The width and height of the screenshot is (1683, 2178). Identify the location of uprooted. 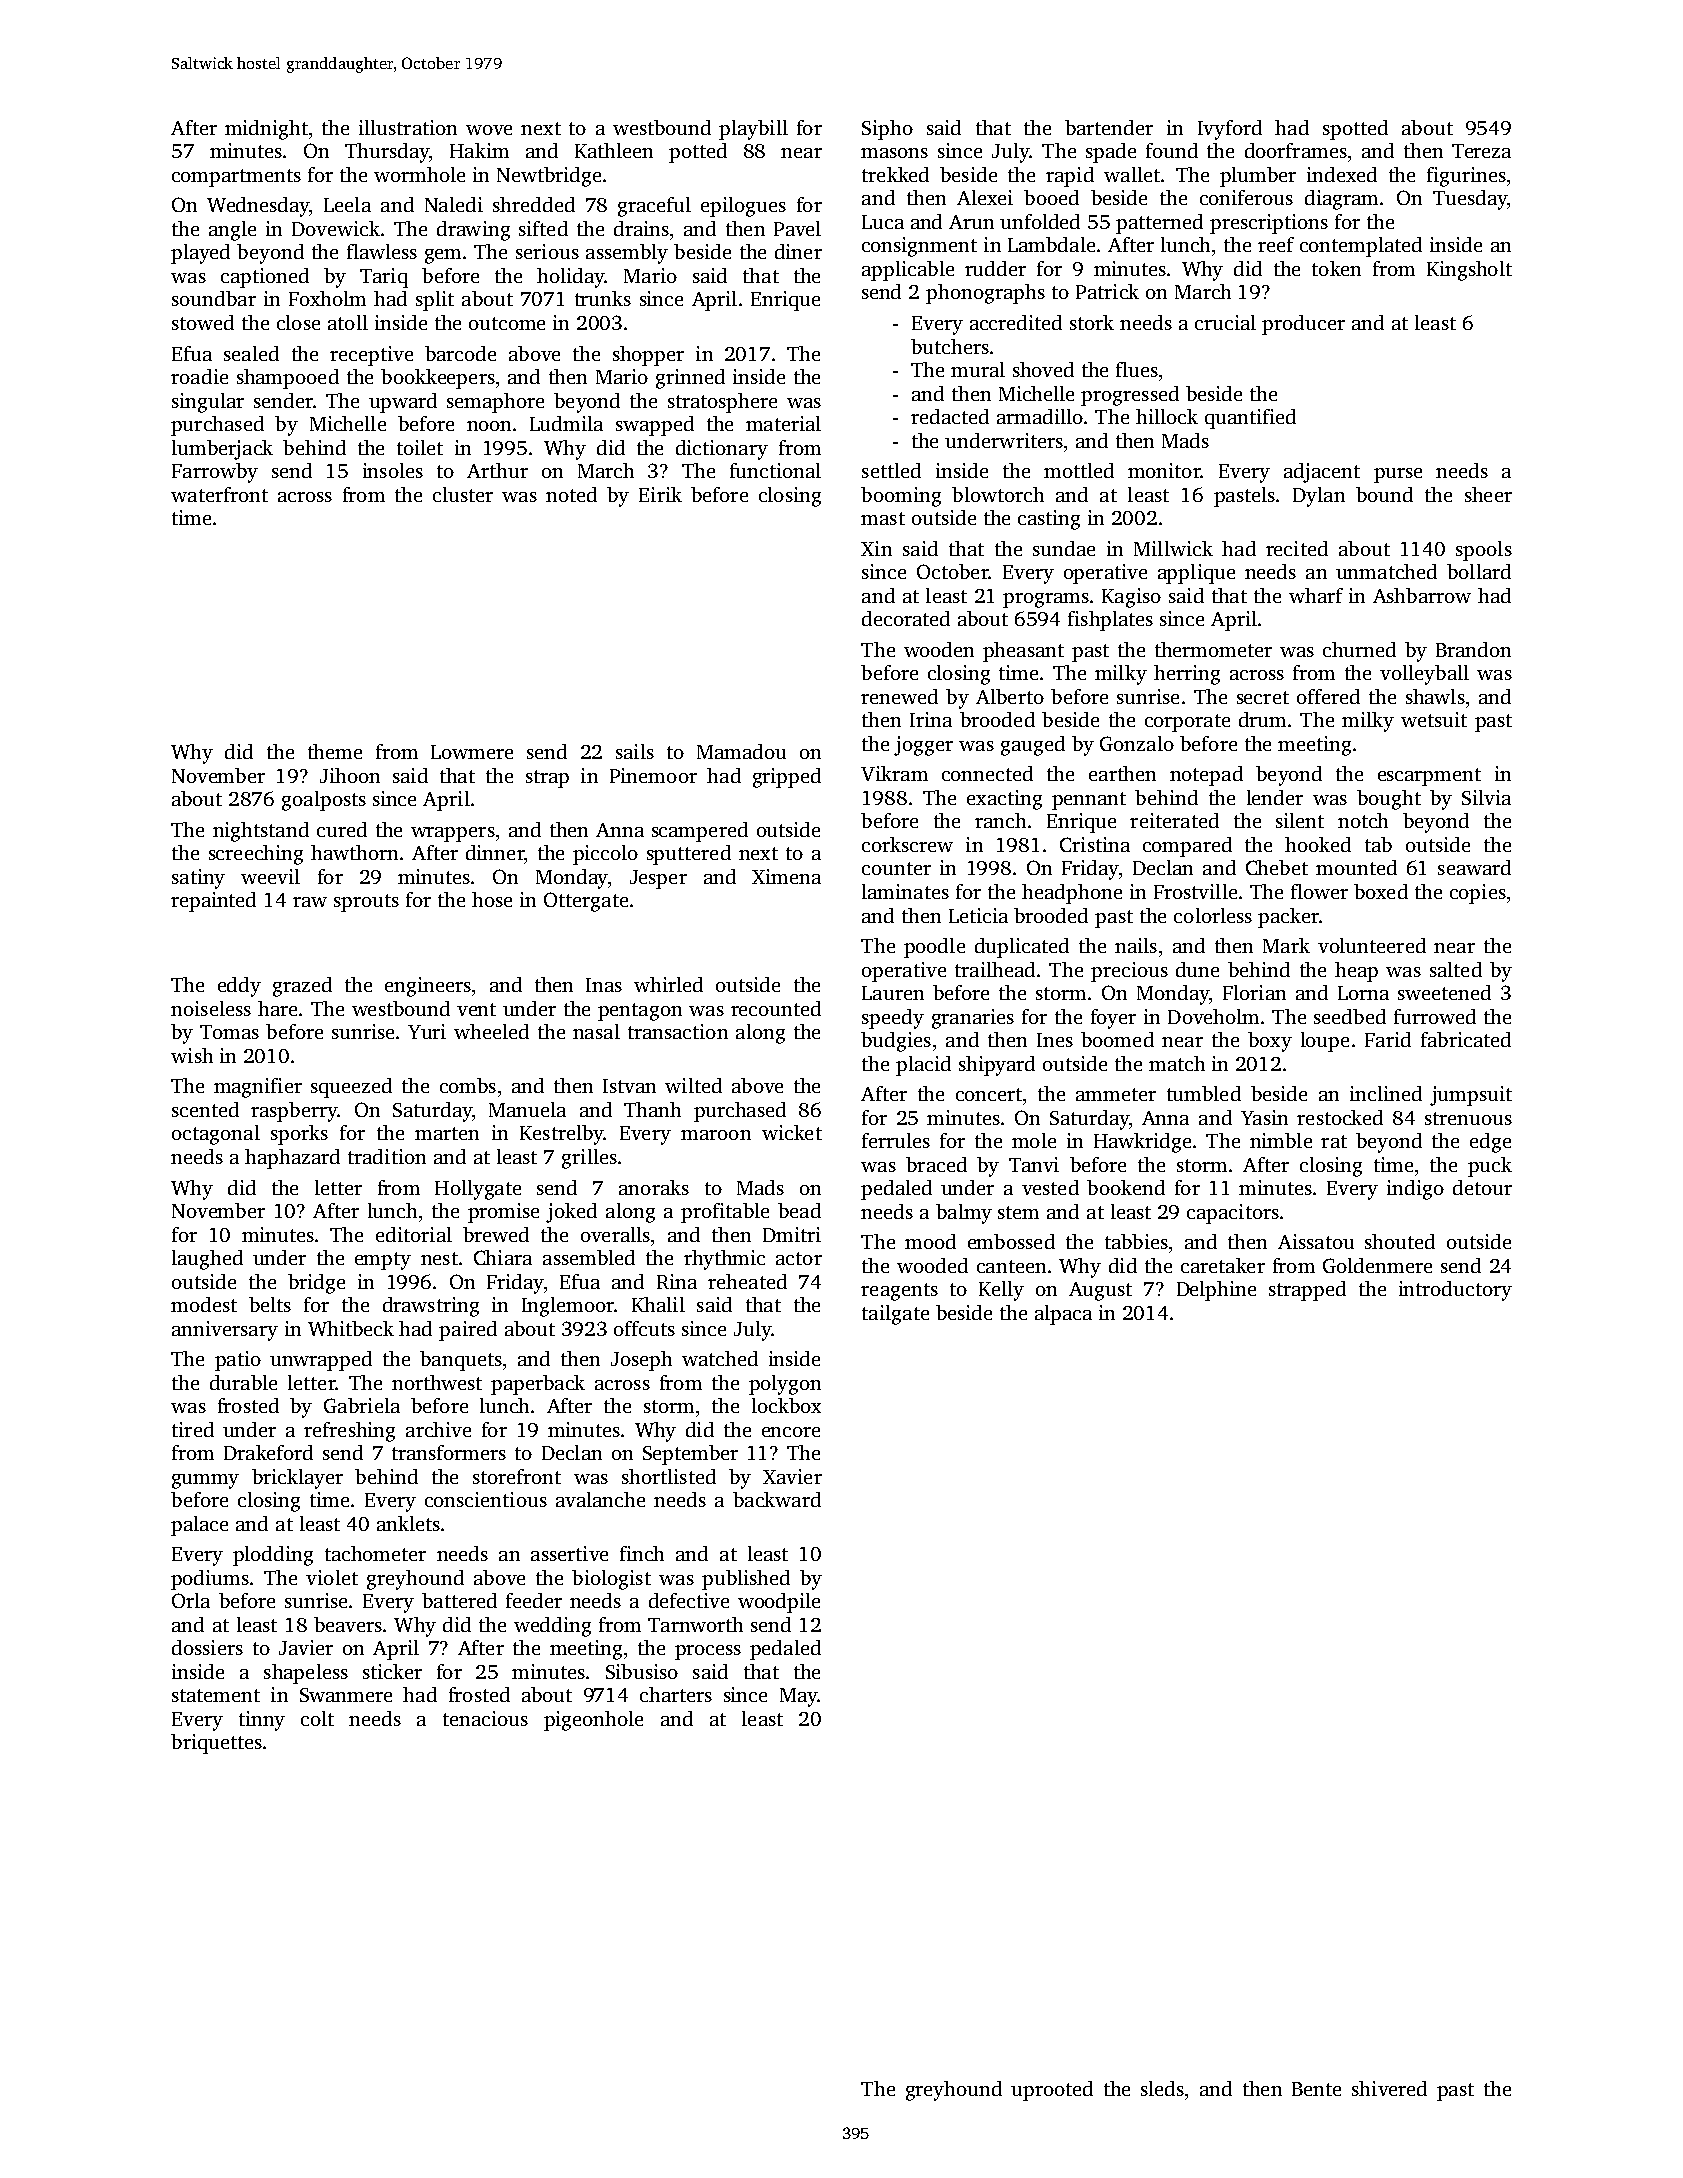
(1052, 2091).
